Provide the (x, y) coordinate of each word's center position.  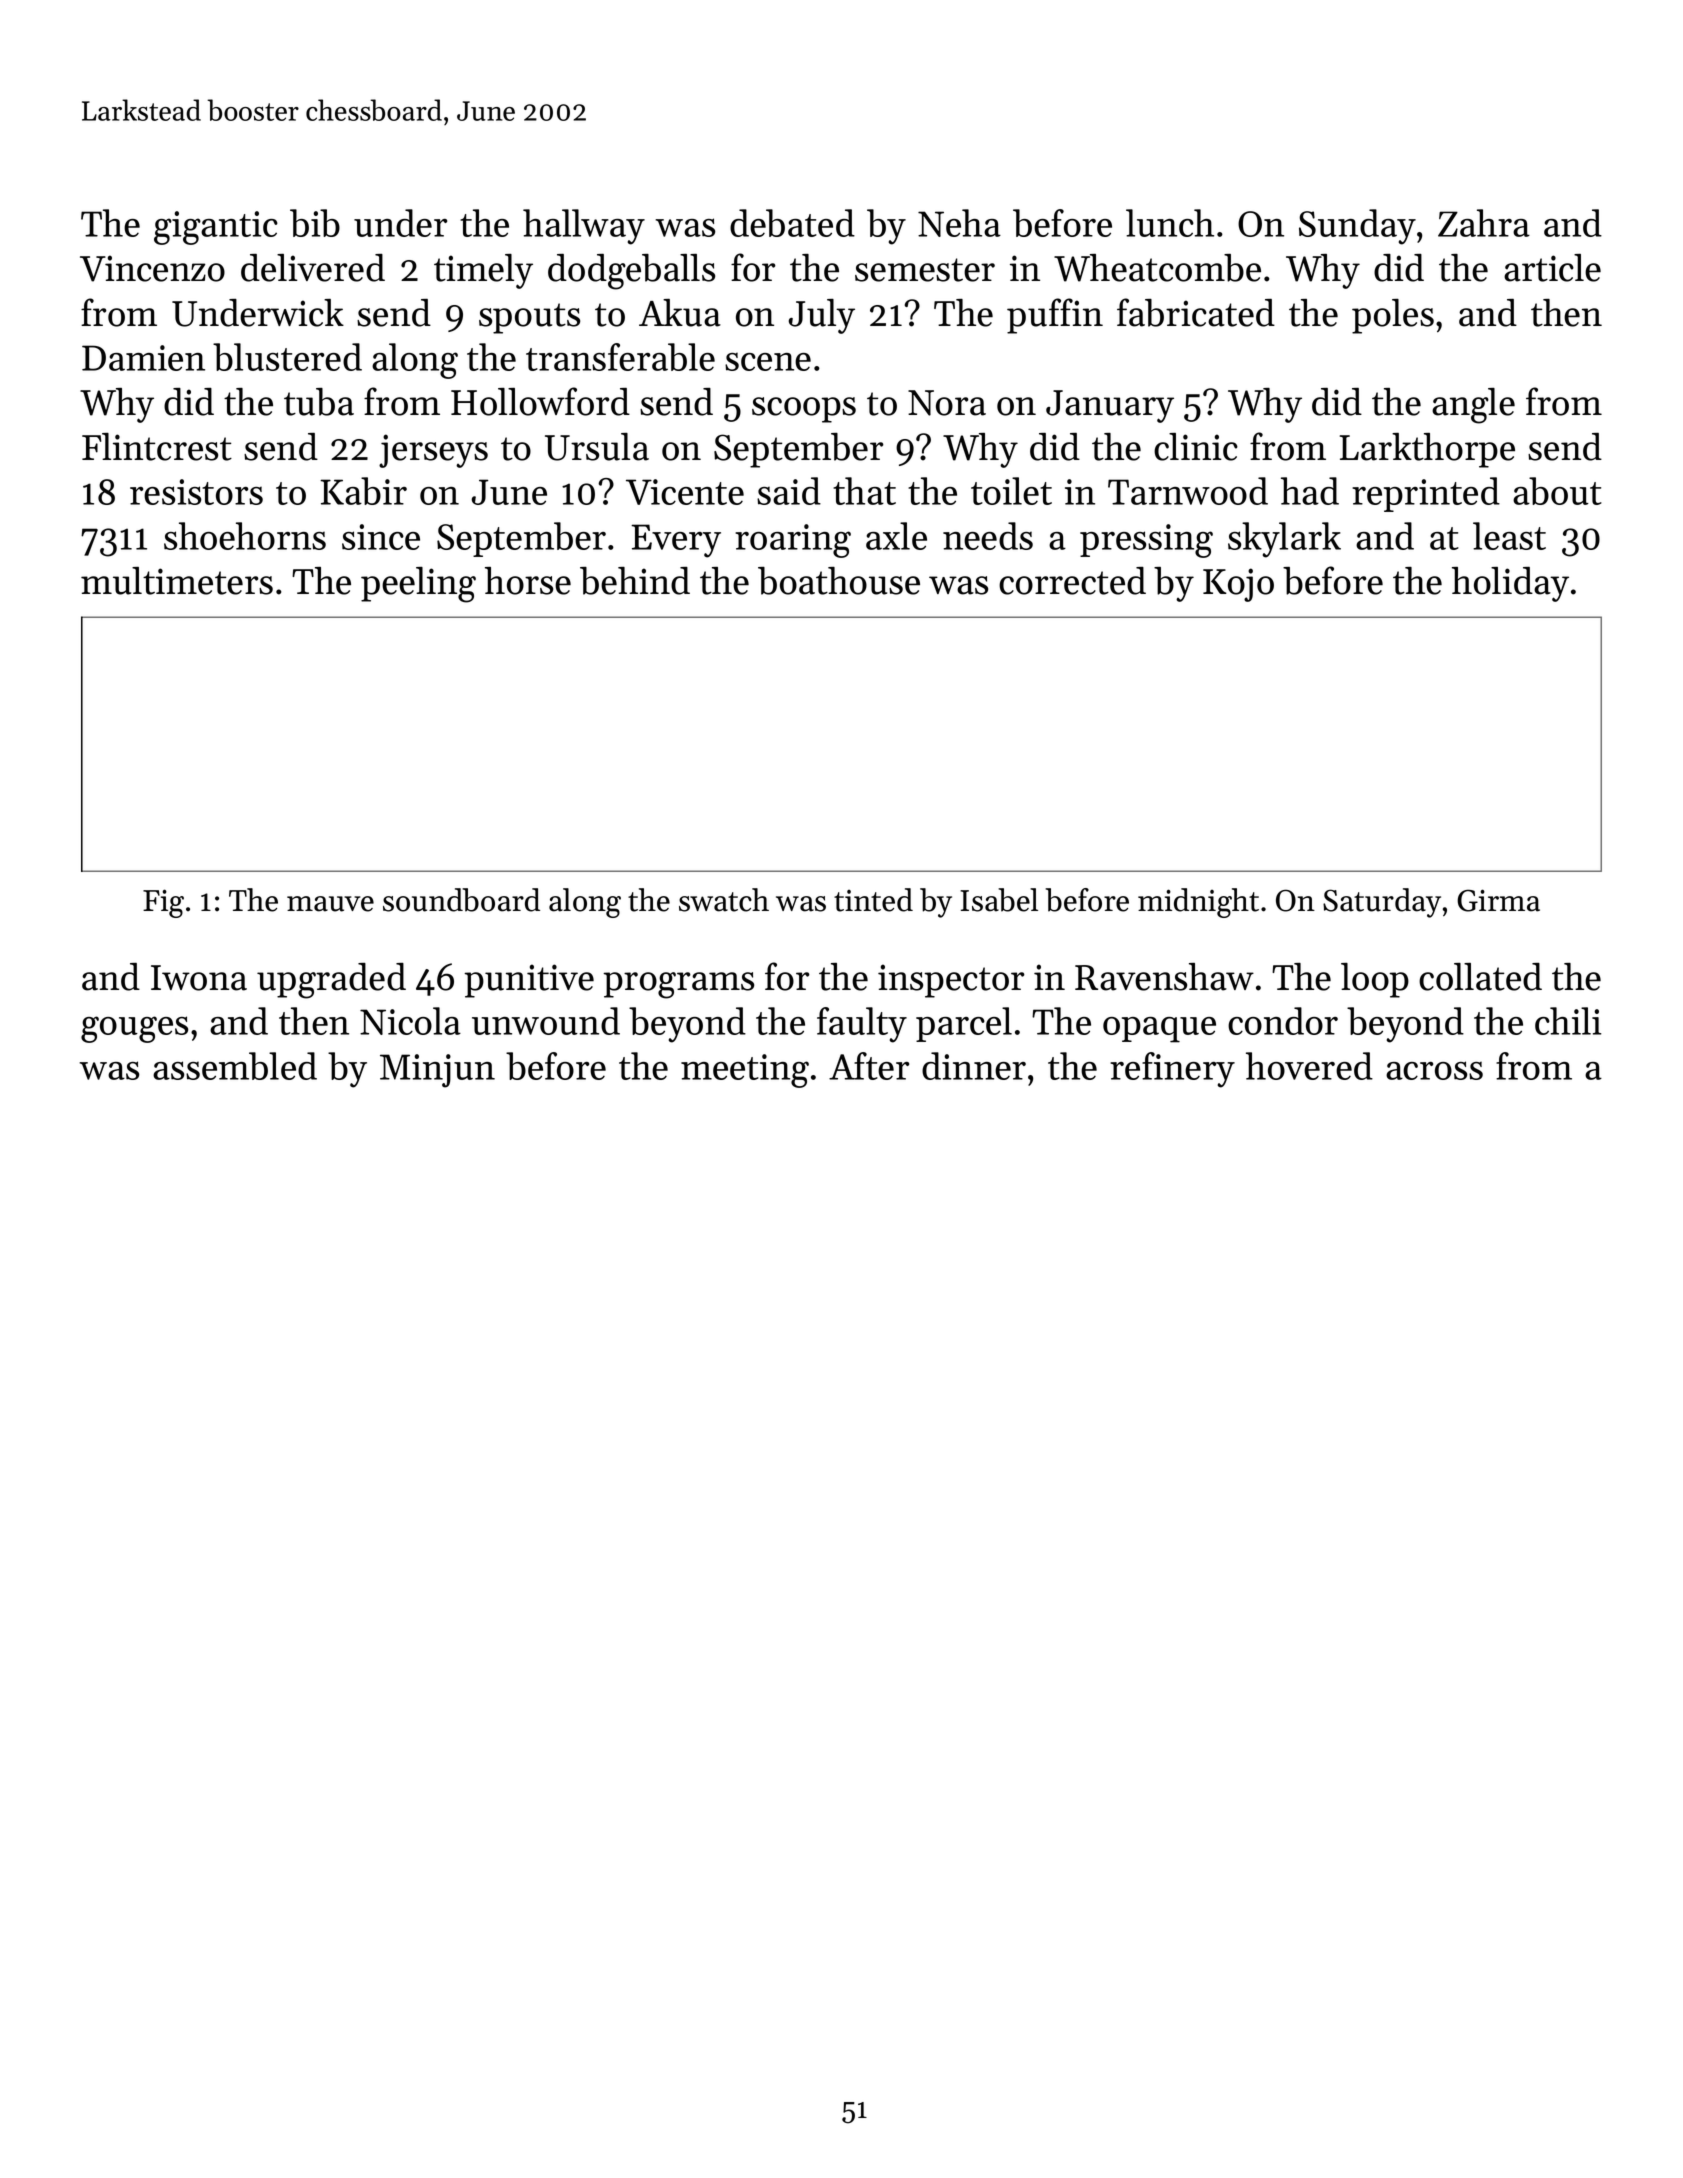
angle (1473, 406)
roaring (793, 541)
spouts (529, 318)
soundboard (461, 900)
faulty (862, 1025)
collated (1480, 977)
